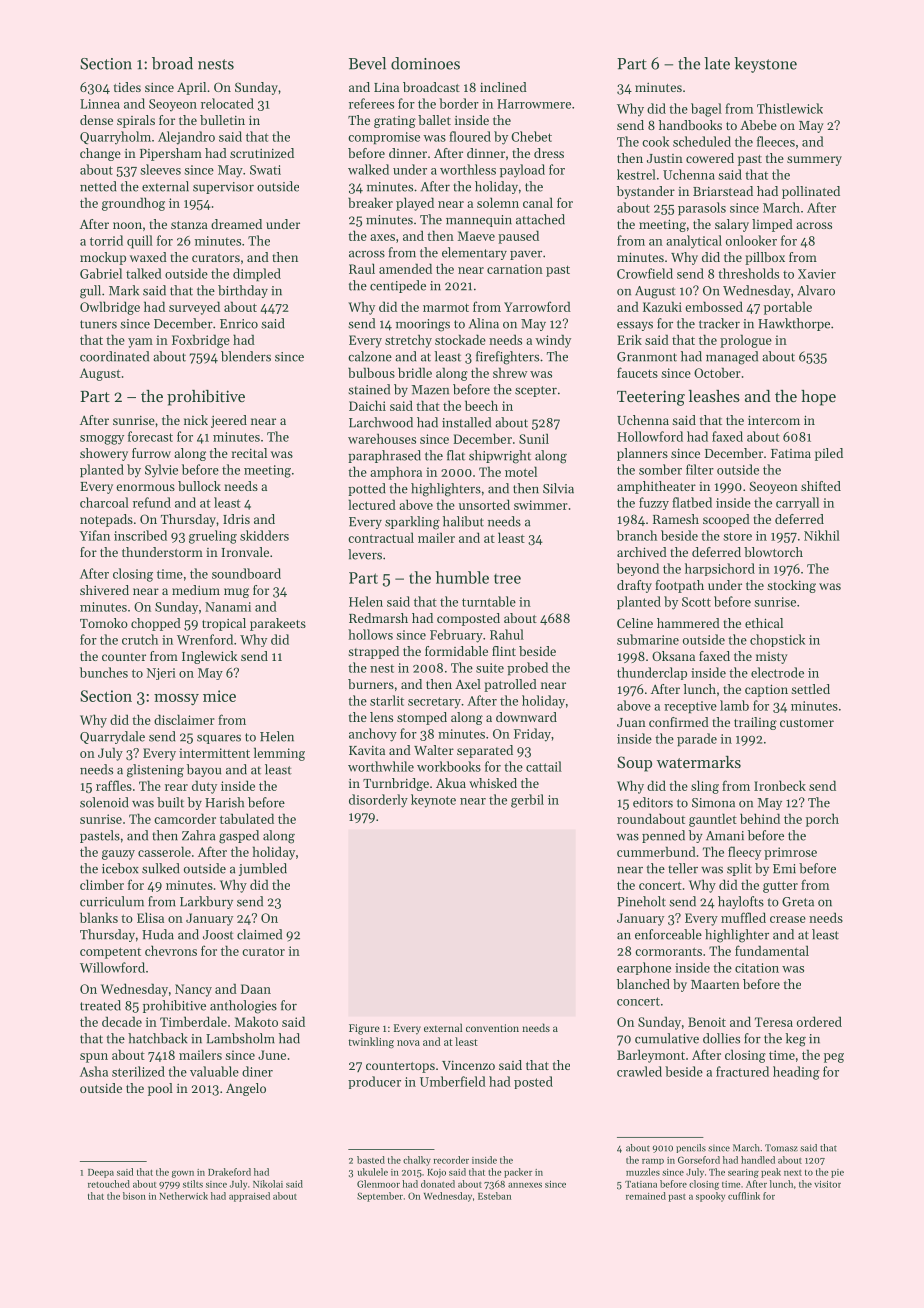 The image size is (924, 1308). I want to click on Hawkthorpe, so click(794, 324).
